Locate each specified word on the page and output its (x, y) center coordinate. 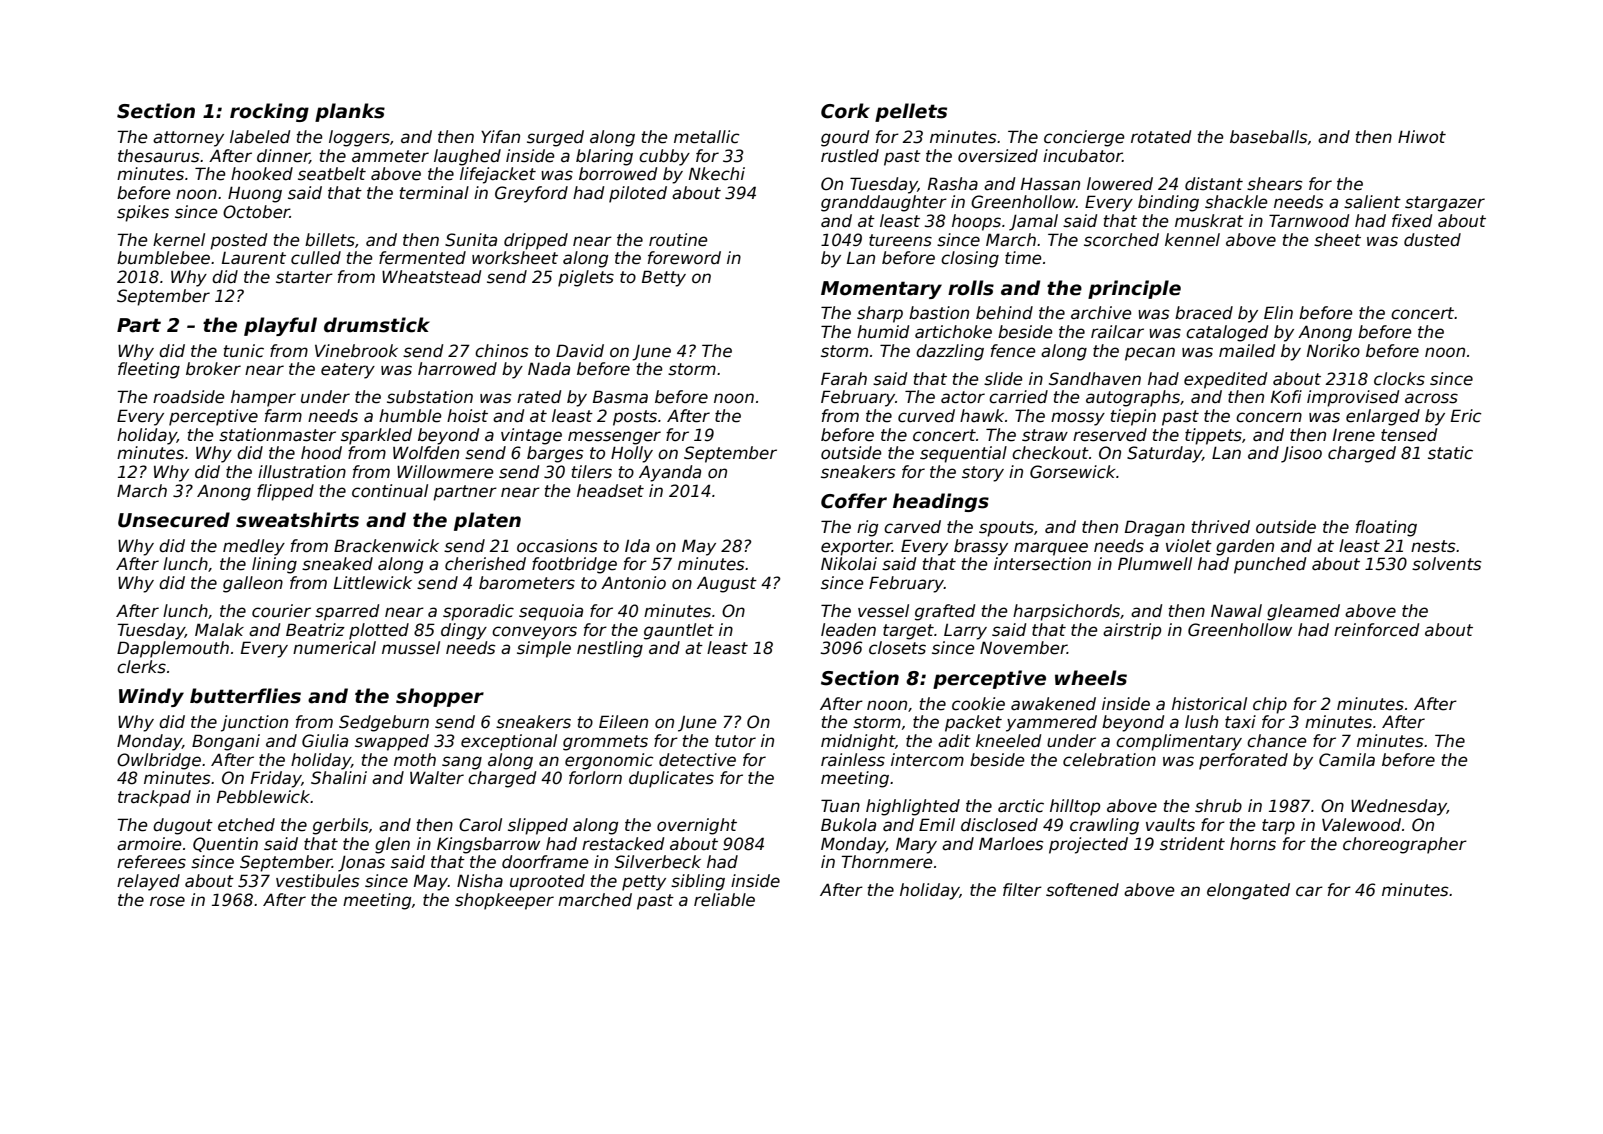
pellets (911, 112)
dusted (1432, 240)
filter (1022, 890)
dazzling (950, 352)
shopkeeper (504, 901)
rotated (1161, 137)
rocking (269, 112)
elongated (1248, 891)
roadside (189, 397)
